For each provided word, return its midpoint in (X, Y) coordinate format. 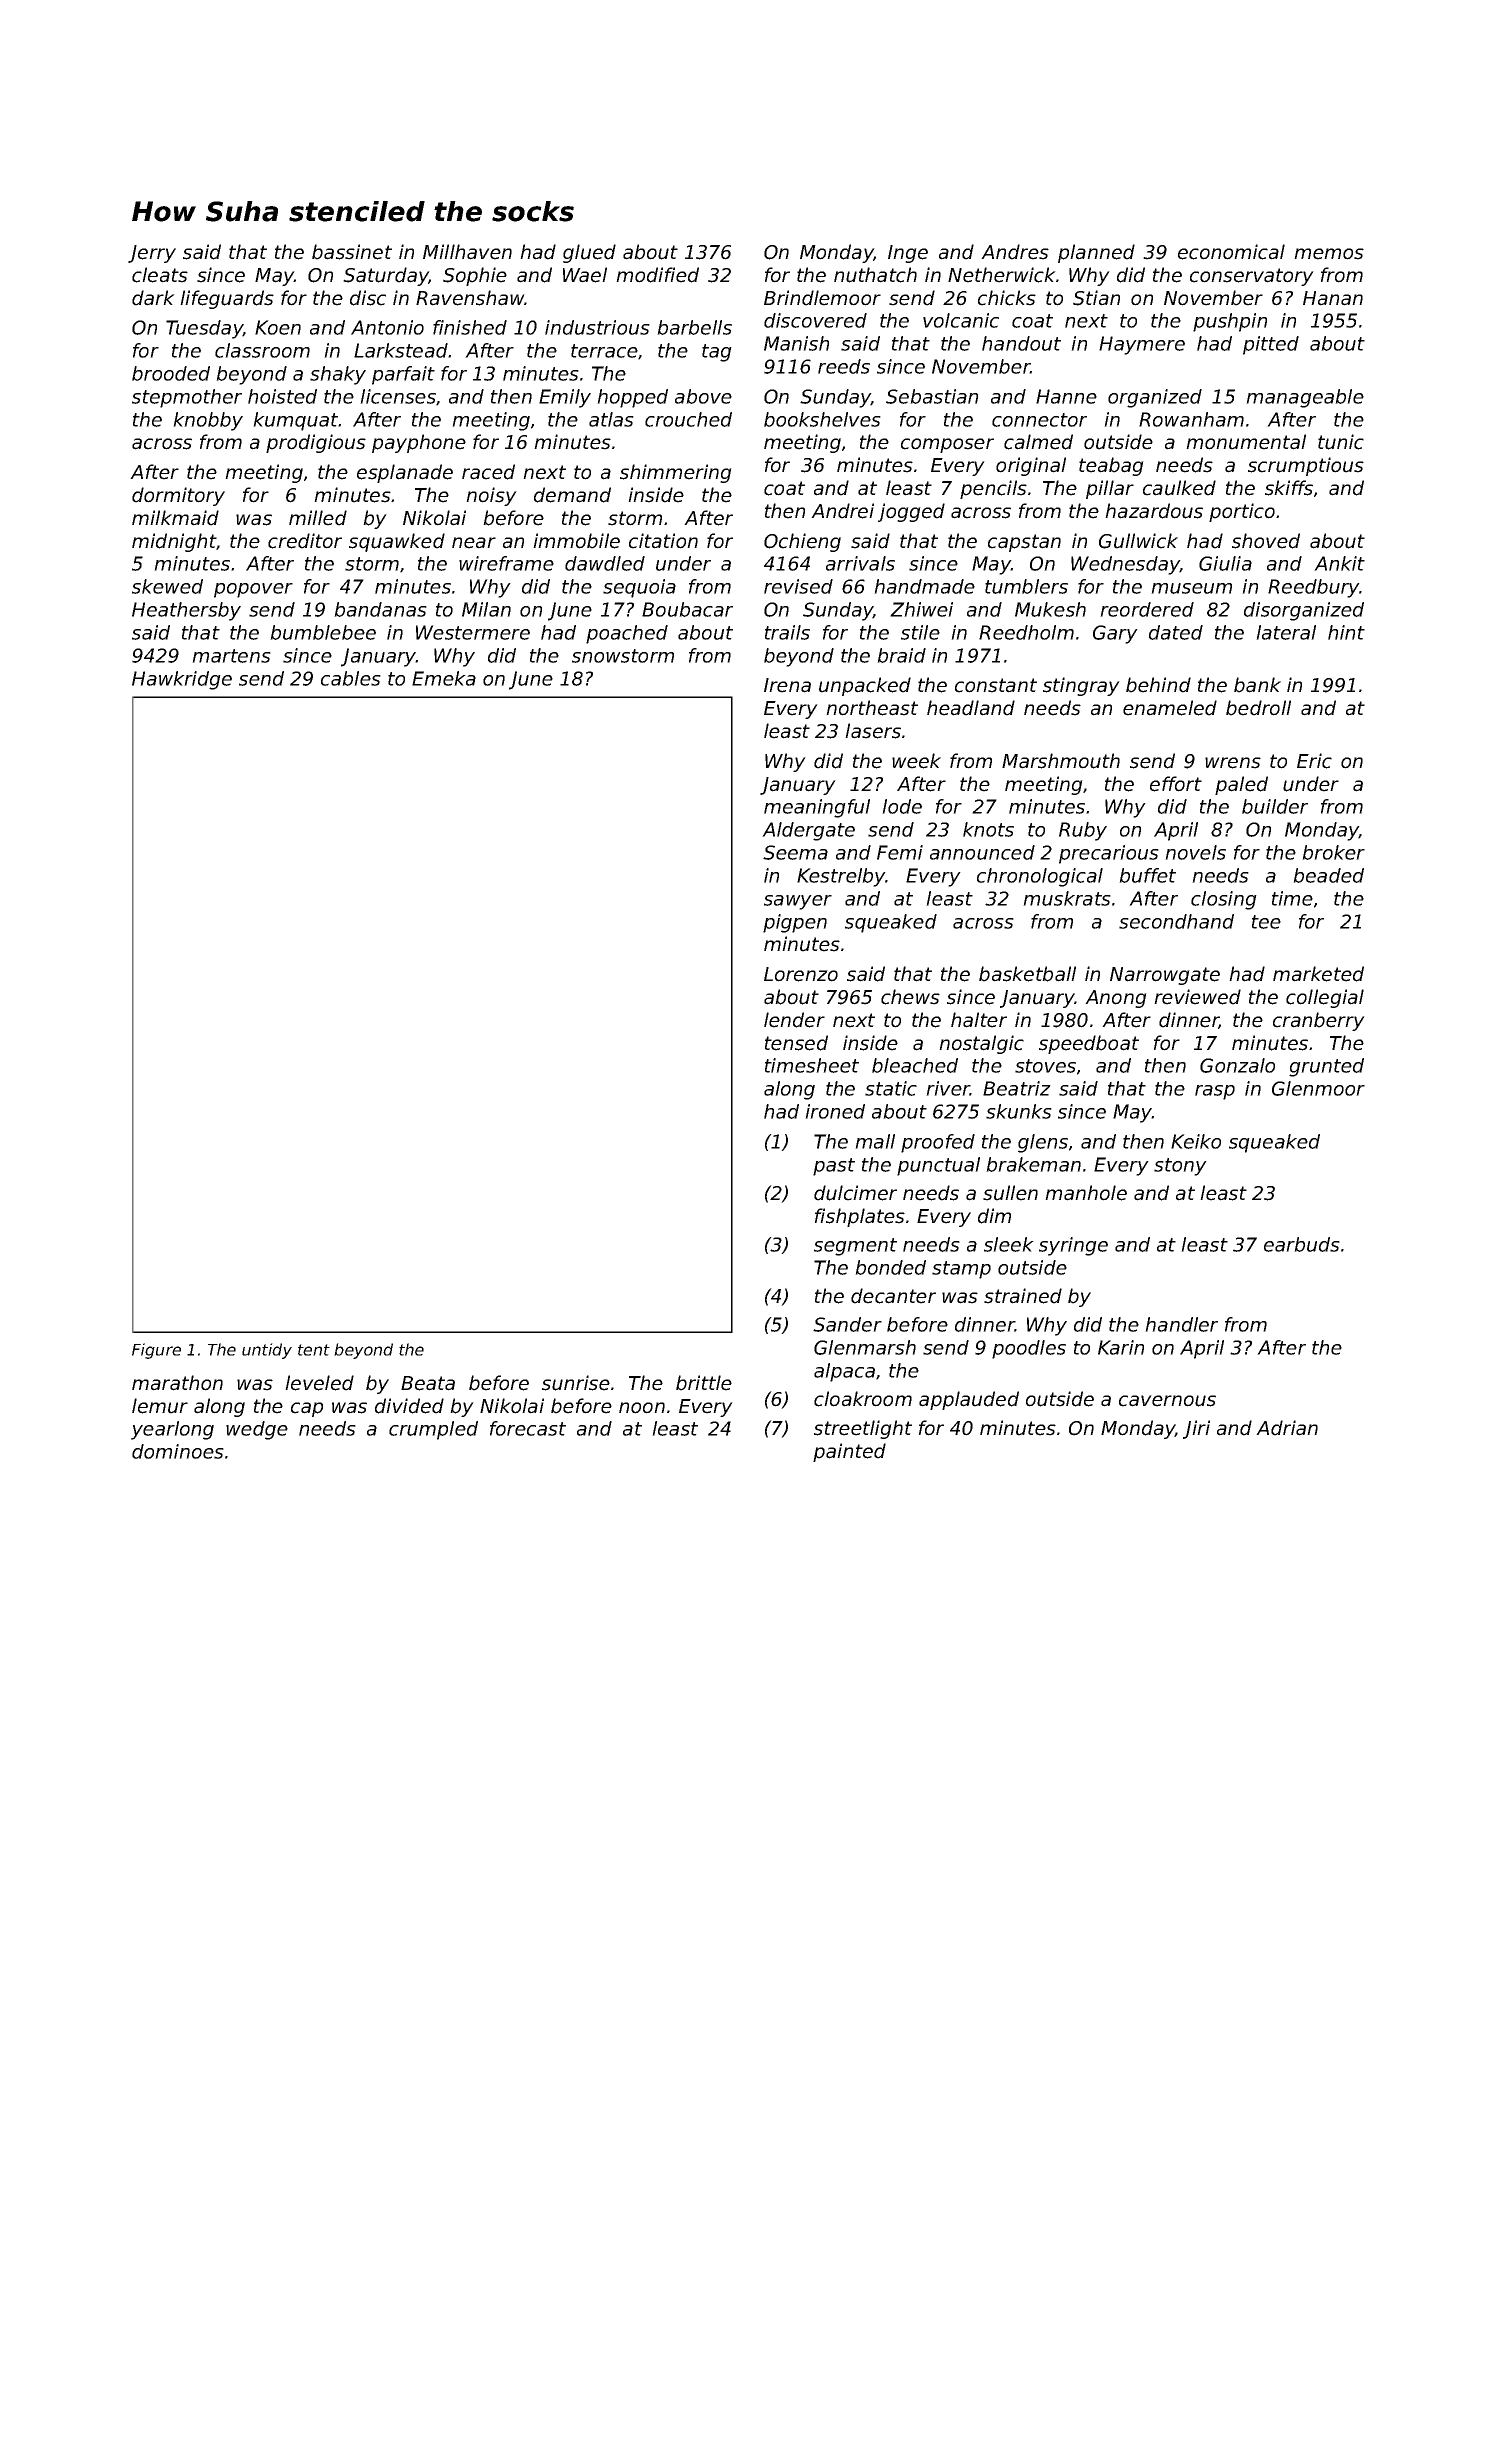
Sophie (475, 276)
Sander (847, 1324)
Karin (1121, 1347)
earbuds (1302, 1244)
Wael (585, 275)
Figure (156, 1351)
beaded (1328, 875)
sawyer (798, 902)
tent (314, 1350)
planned (1096, 253)
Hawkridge (182, 680)
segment (855, 1247)
